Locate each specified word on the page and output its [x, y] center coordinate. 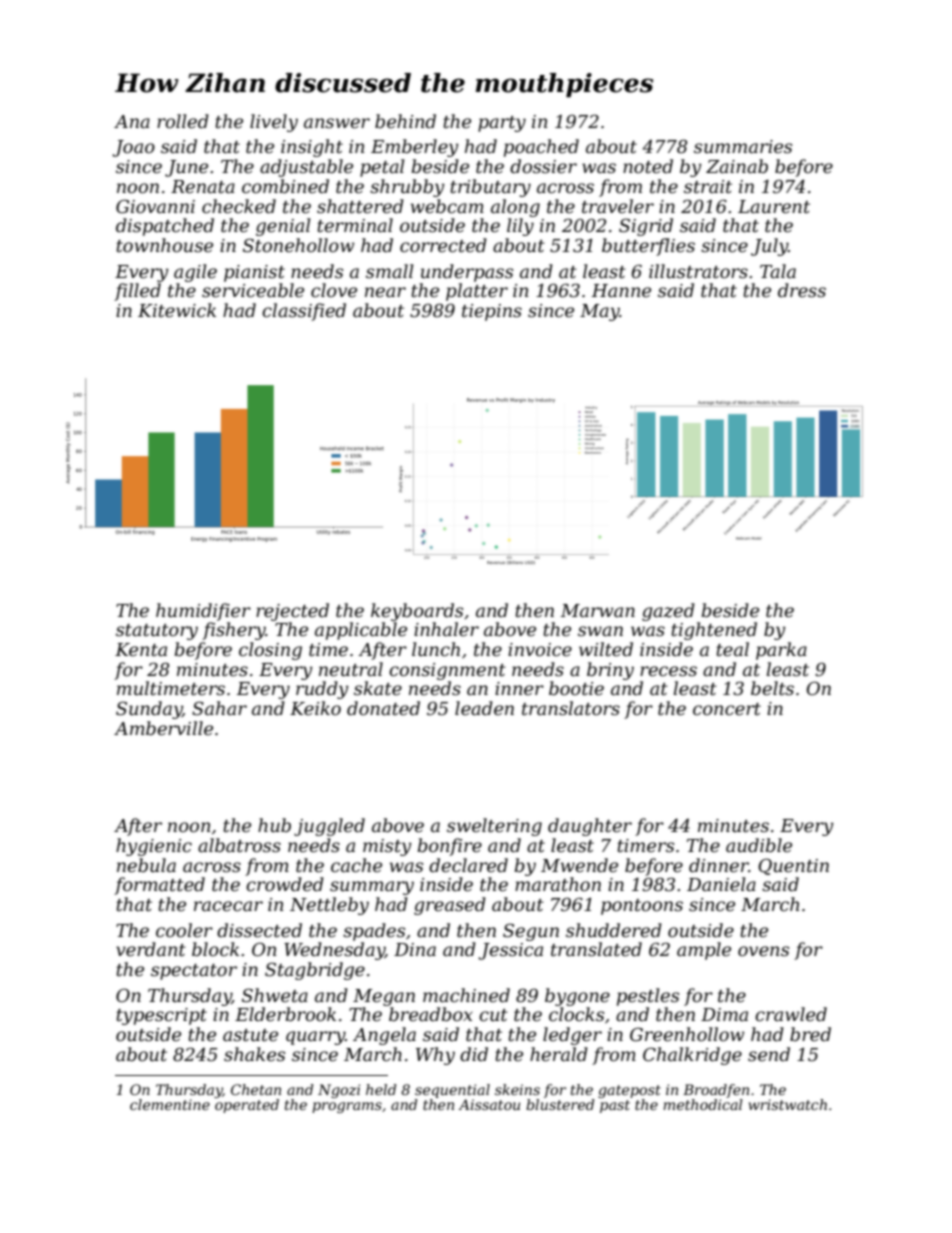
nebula [146, 865]
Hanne [621, 291]
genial [283, 227]
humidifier [203, 612]
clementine [170, 1104]
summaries [743, 147]
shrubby [407, 188]
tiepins [492, 312]
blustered [560, 1104]
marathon [558, 884]
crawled [791, 1014]
